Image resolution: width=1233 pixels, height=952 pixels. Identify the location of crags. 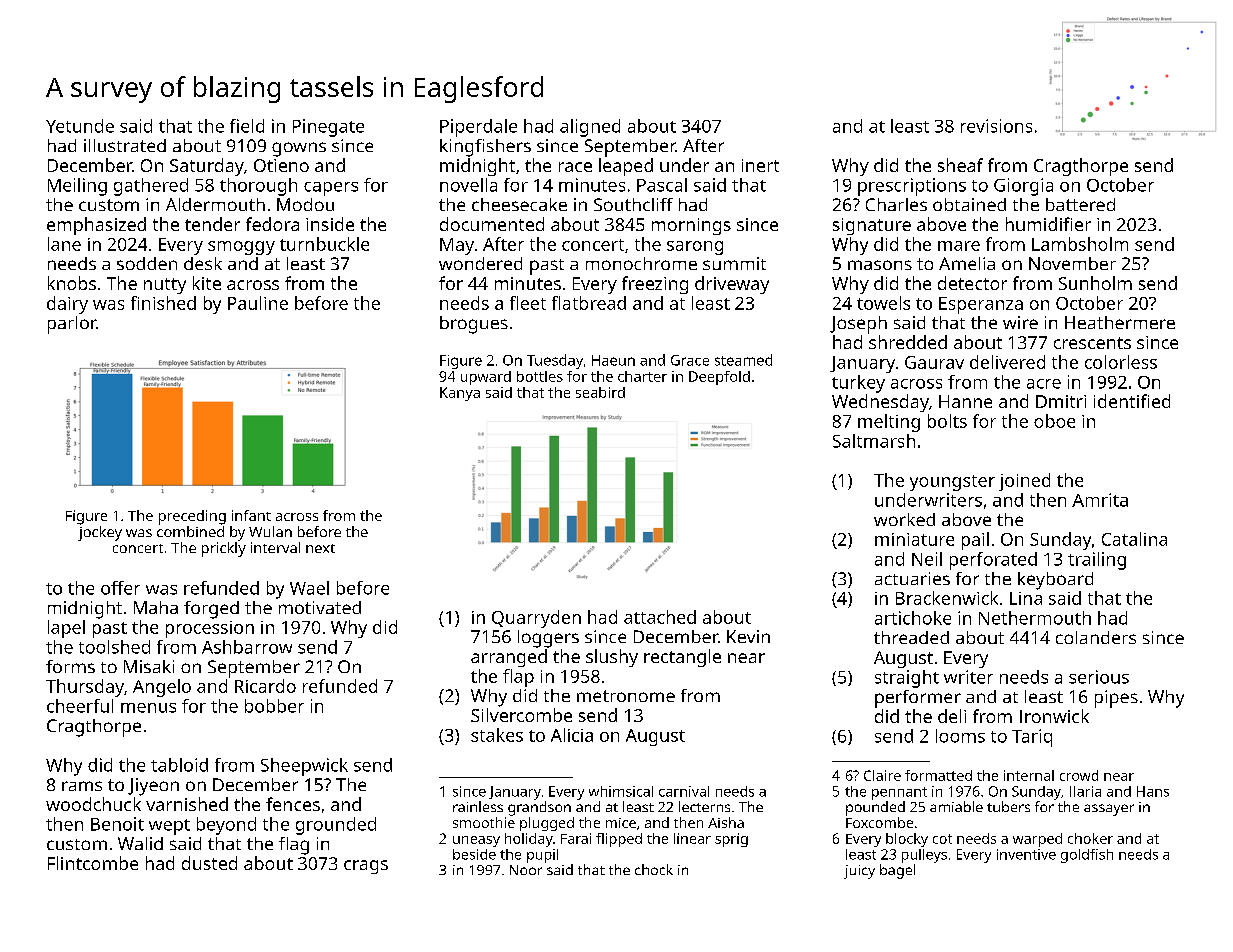
(366, 867).
